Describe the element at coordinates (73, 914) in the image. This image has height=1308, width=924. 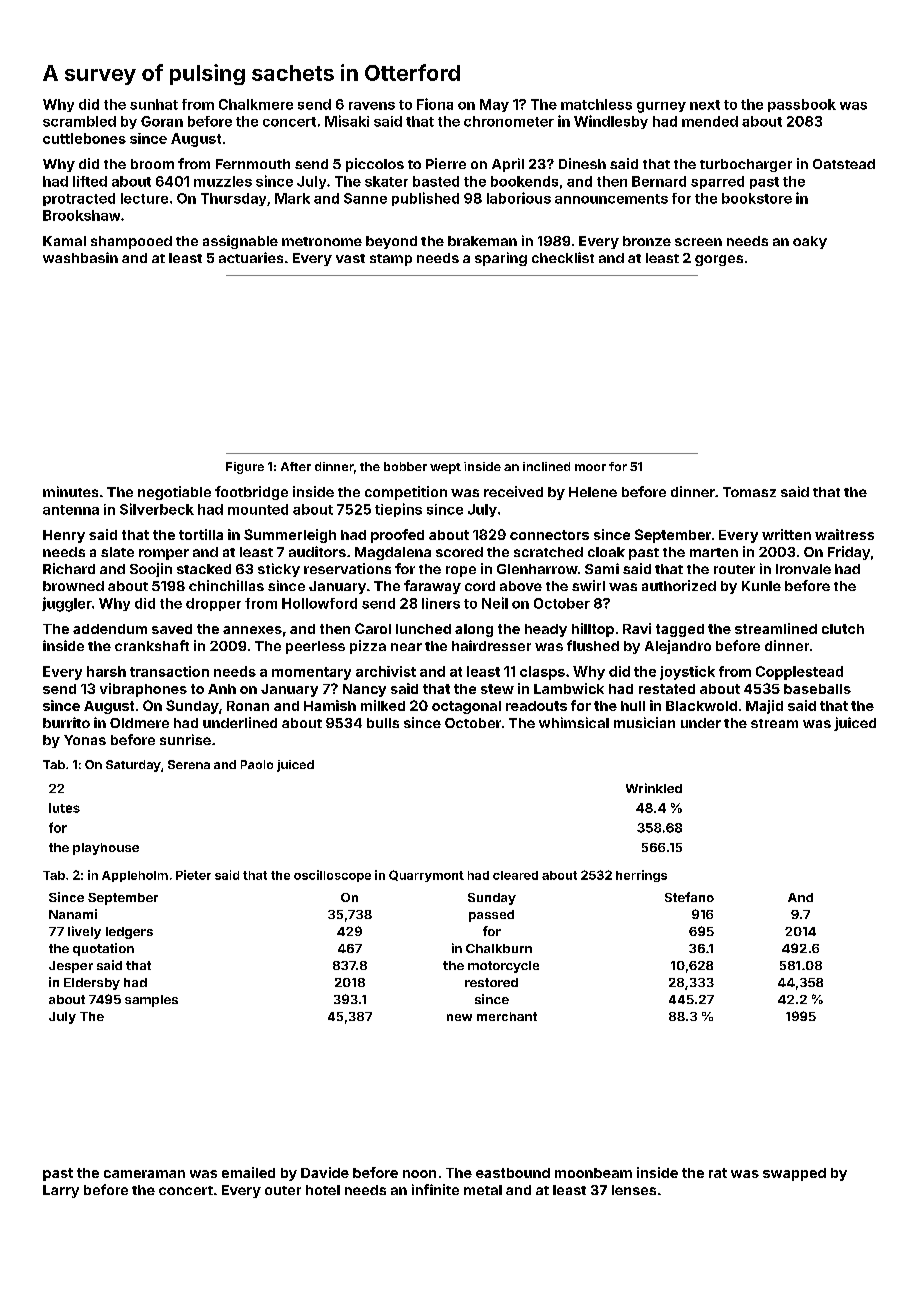
I see `Nanami` at that location.
